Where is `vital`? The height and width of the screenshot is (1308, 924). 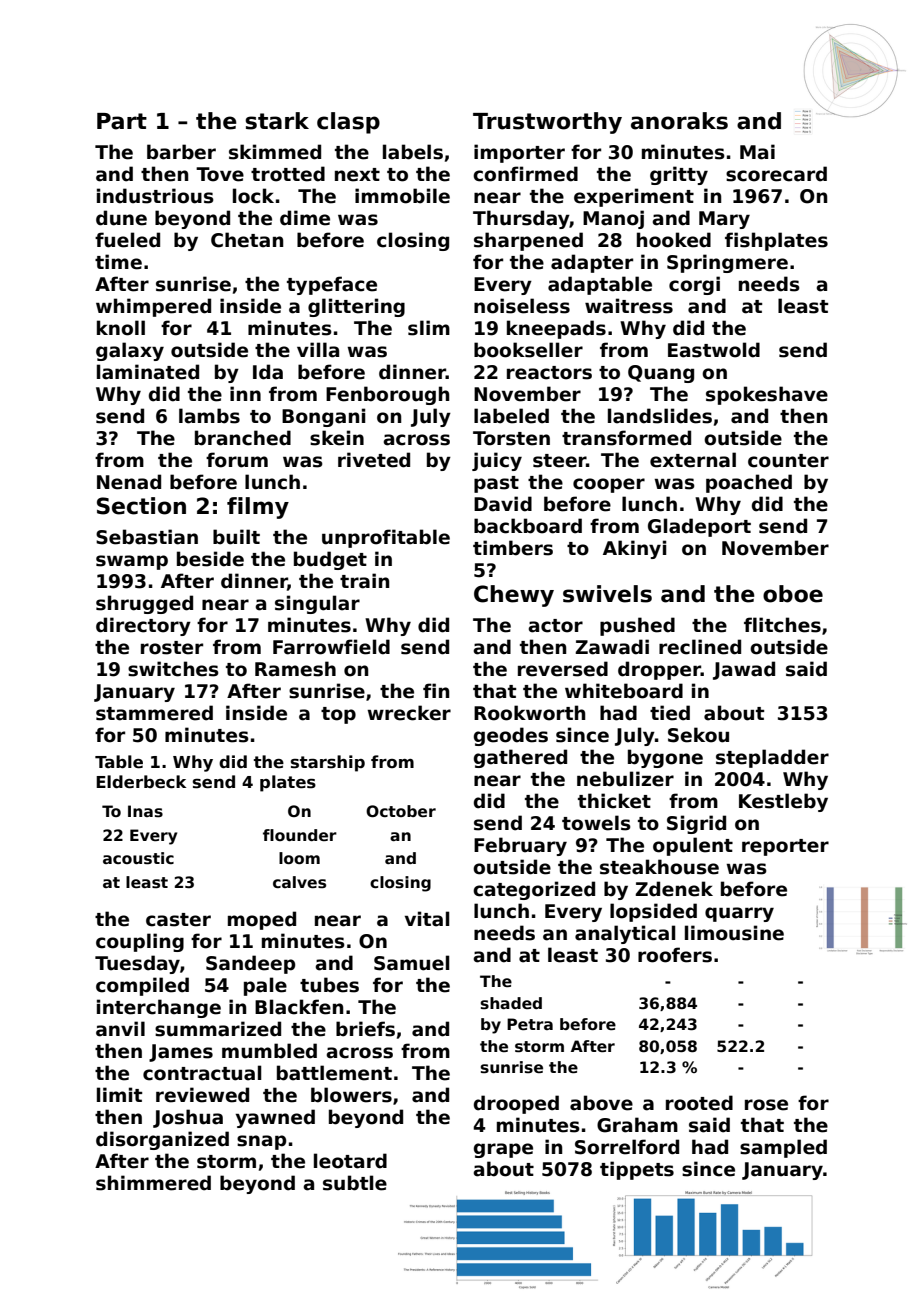
vital is located at coordinates (427, 919).
